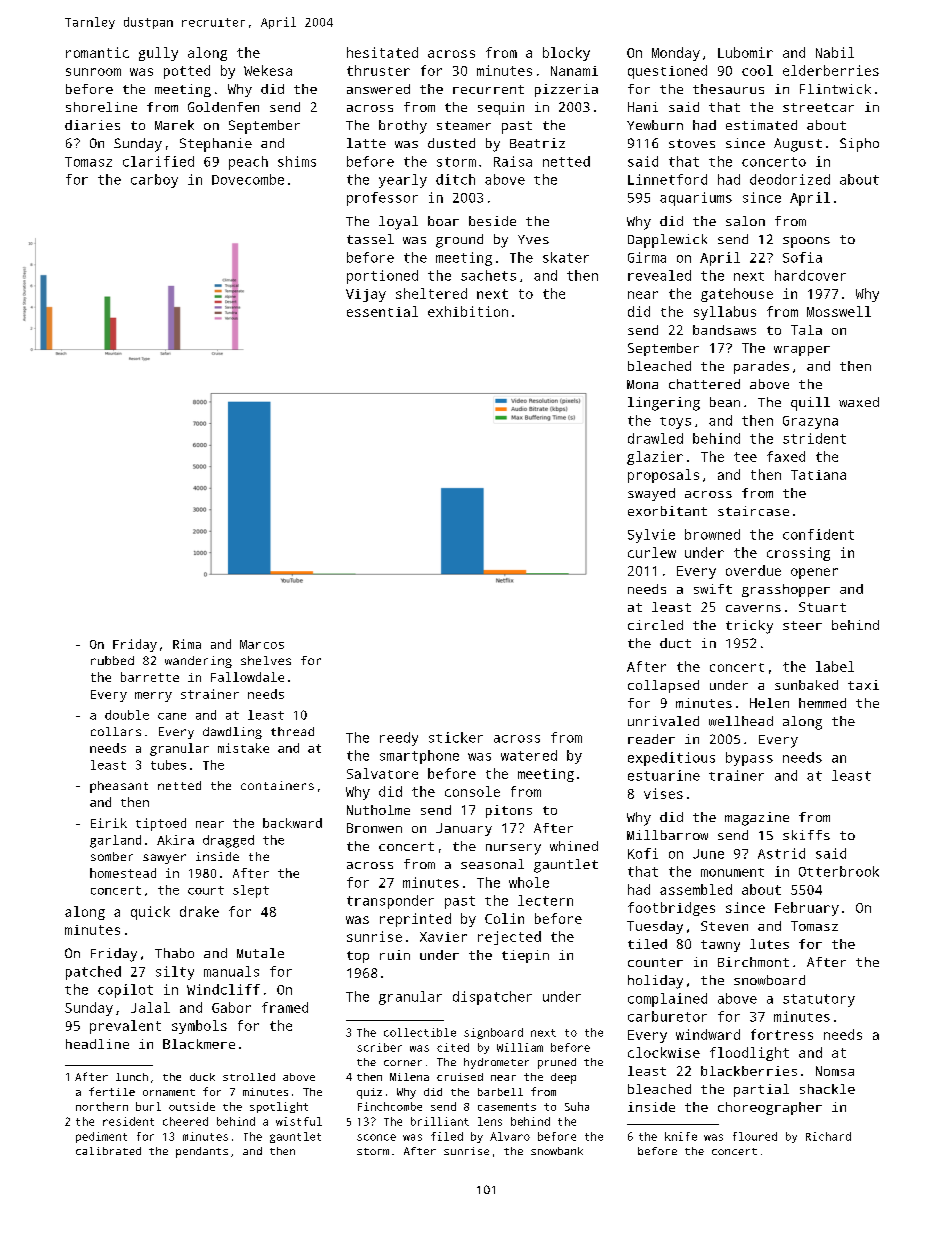  I want to click on overdue, so click(753, 570).
